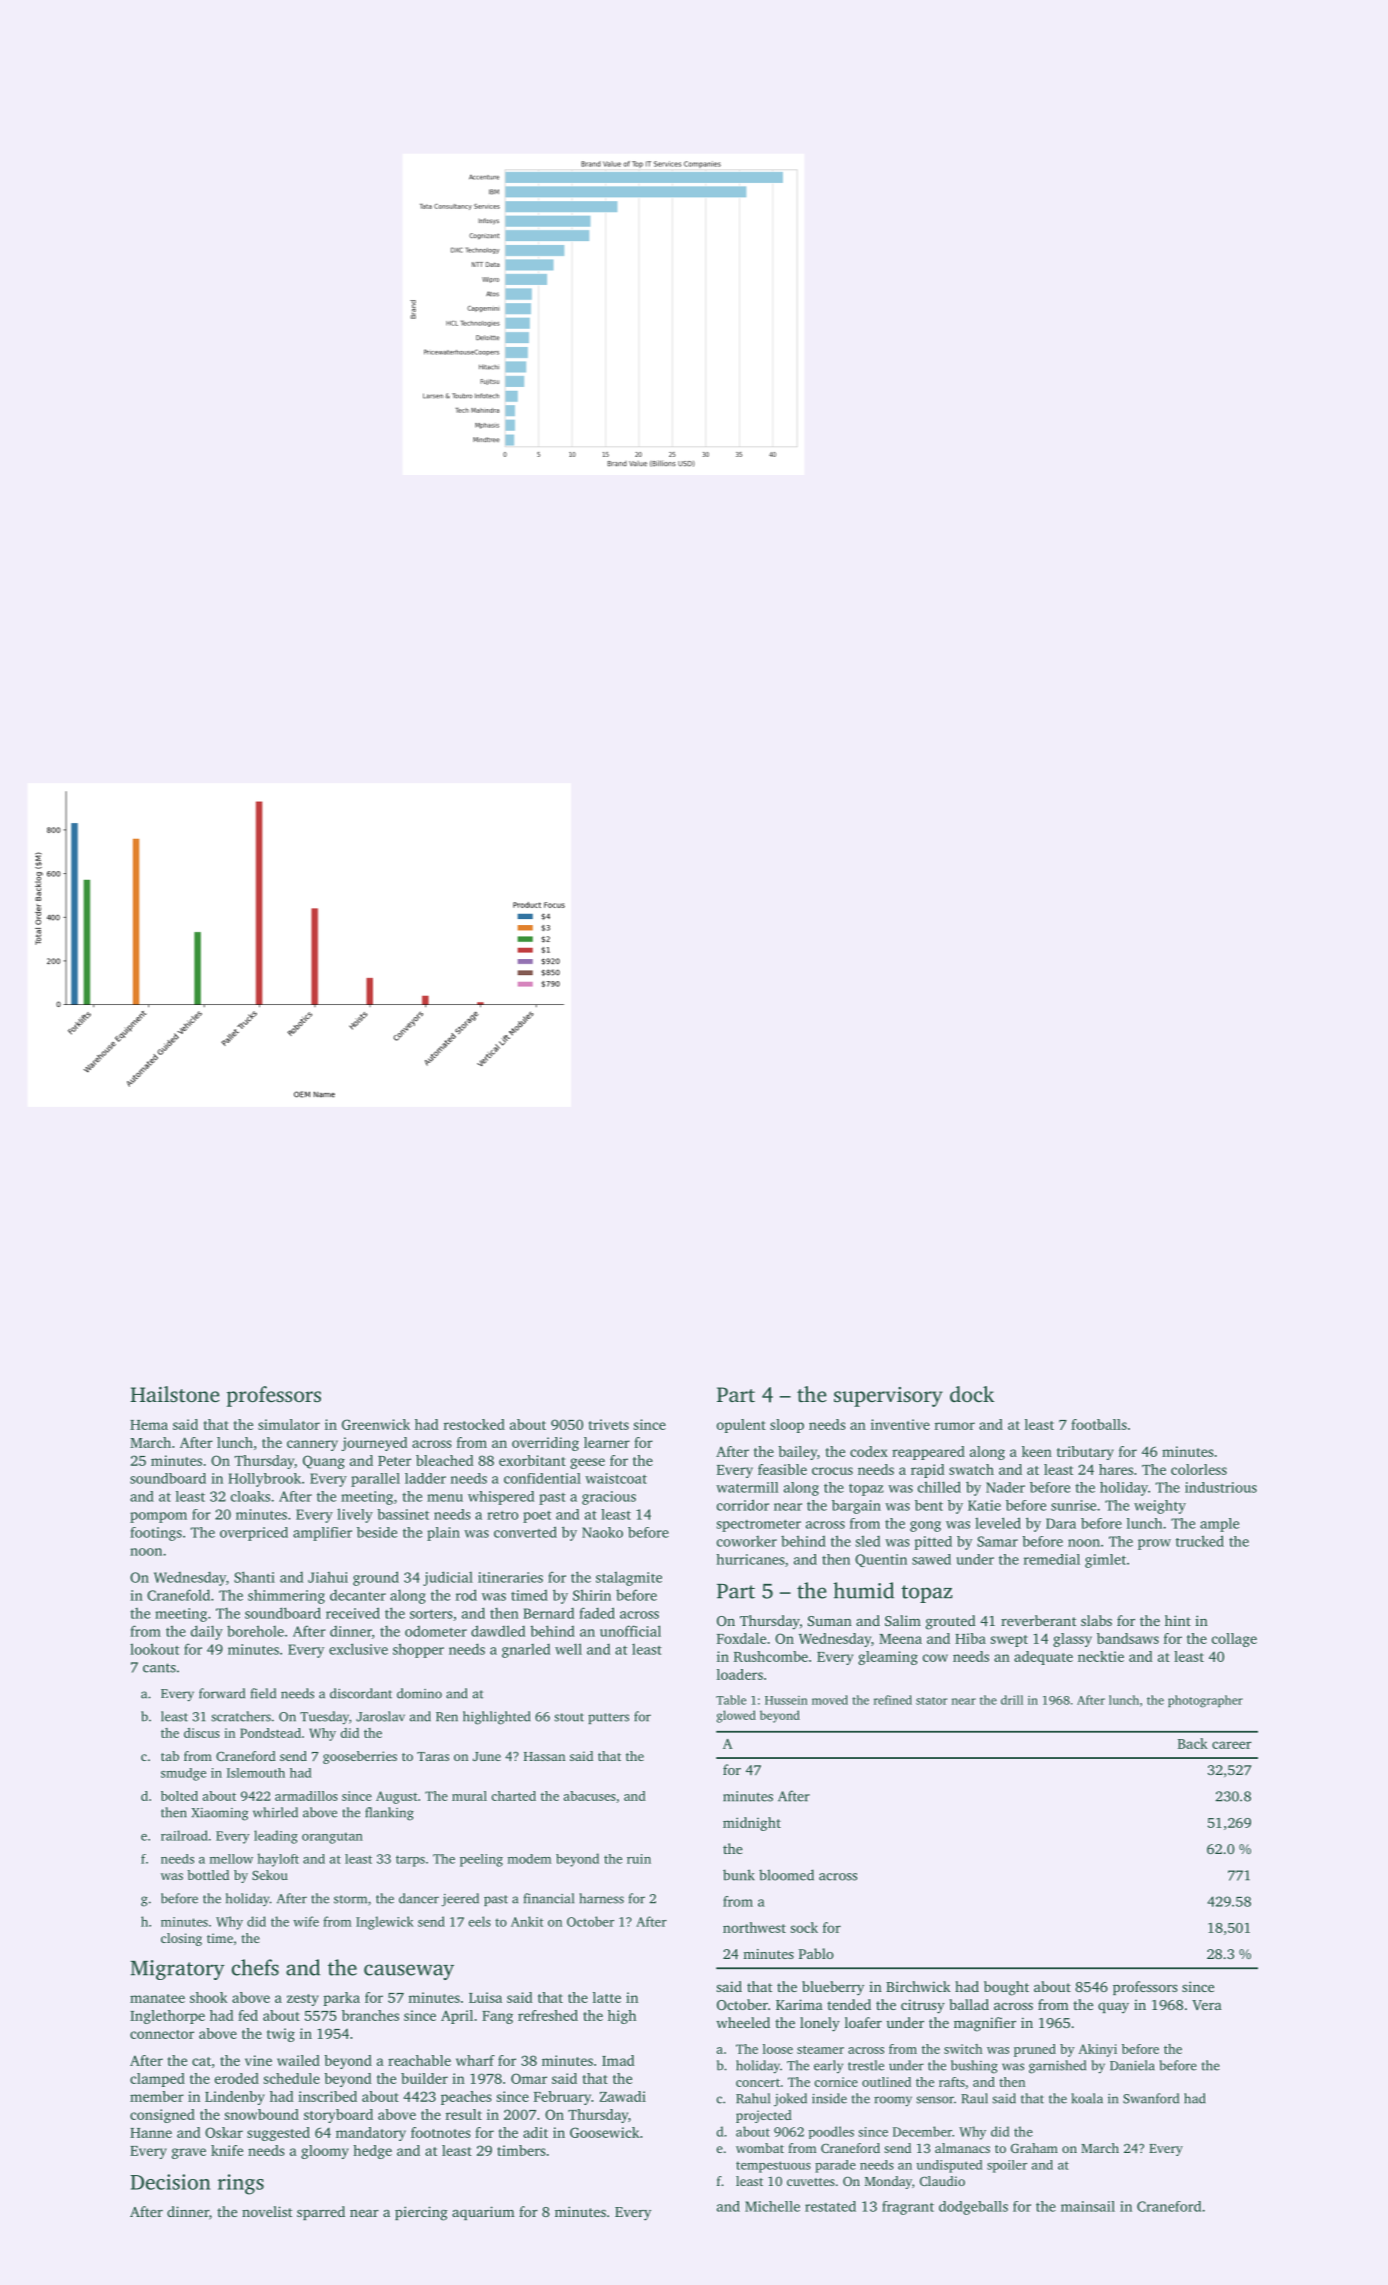  I want to click on photographer, so click(1205, 1701).
